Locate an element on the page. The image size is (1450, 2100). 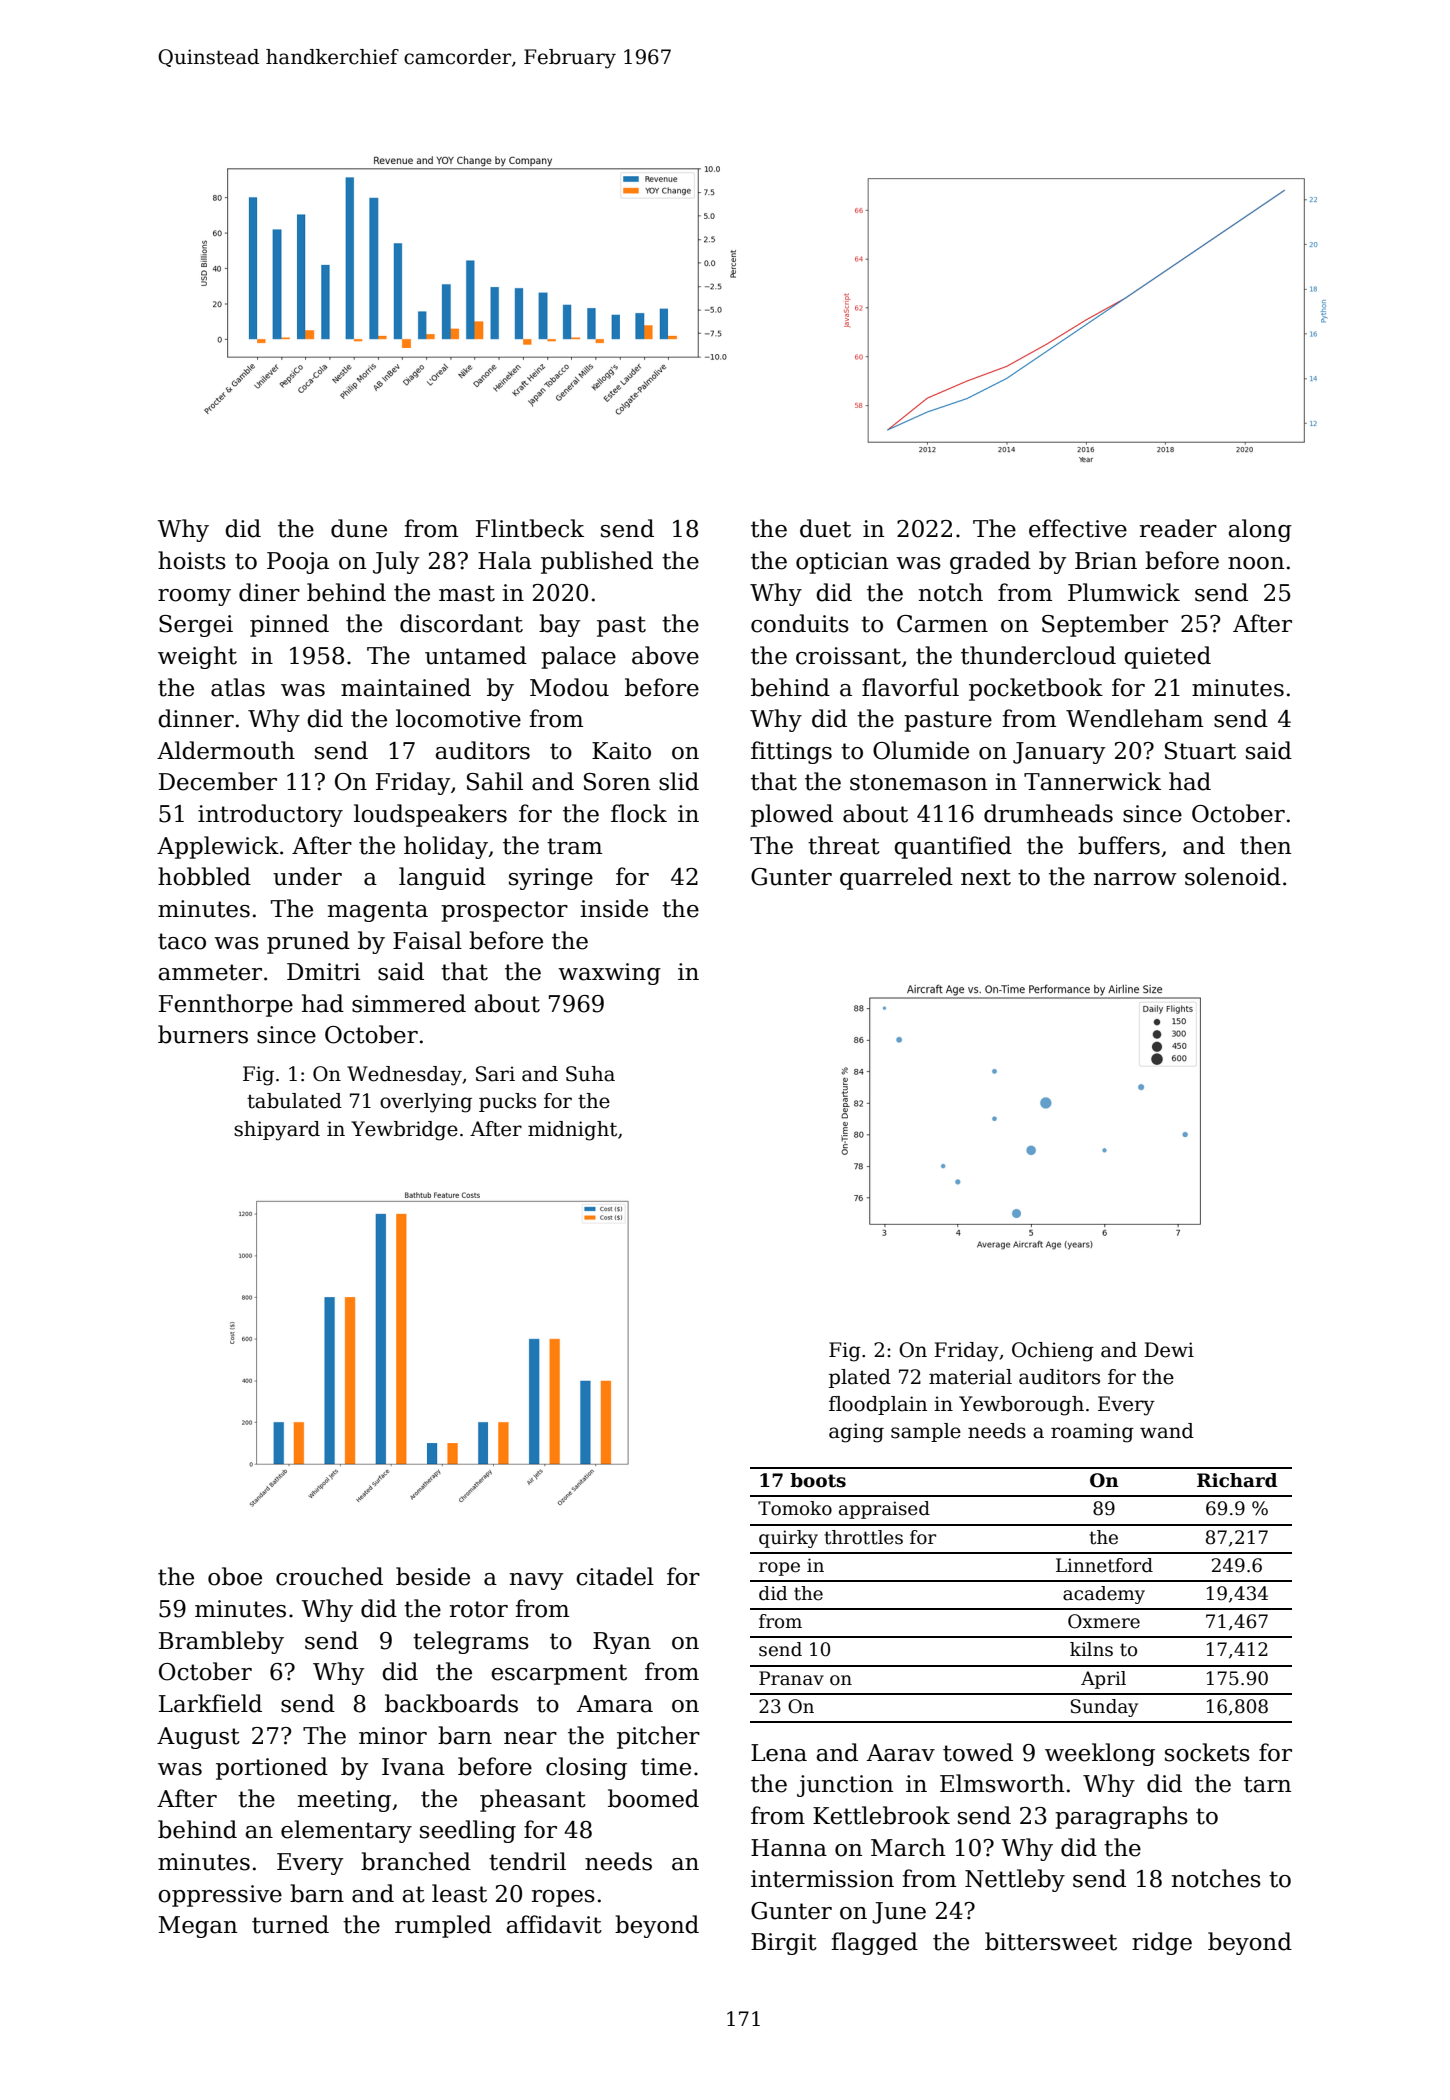
drumheads is located at coordinates (1048, 813).
